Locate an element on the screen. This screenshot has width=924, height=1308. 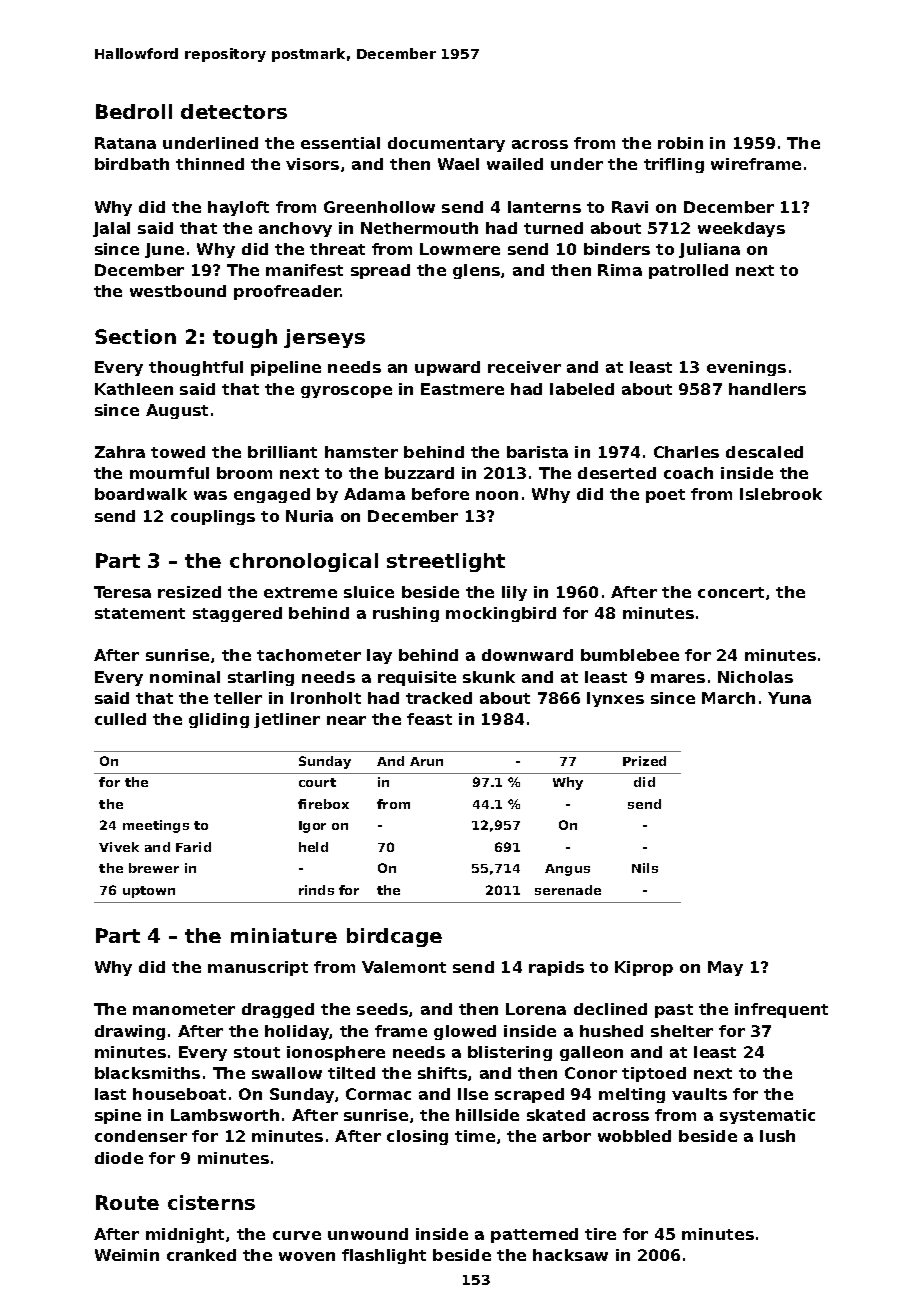
robin is located at coordinates (680, 143).
